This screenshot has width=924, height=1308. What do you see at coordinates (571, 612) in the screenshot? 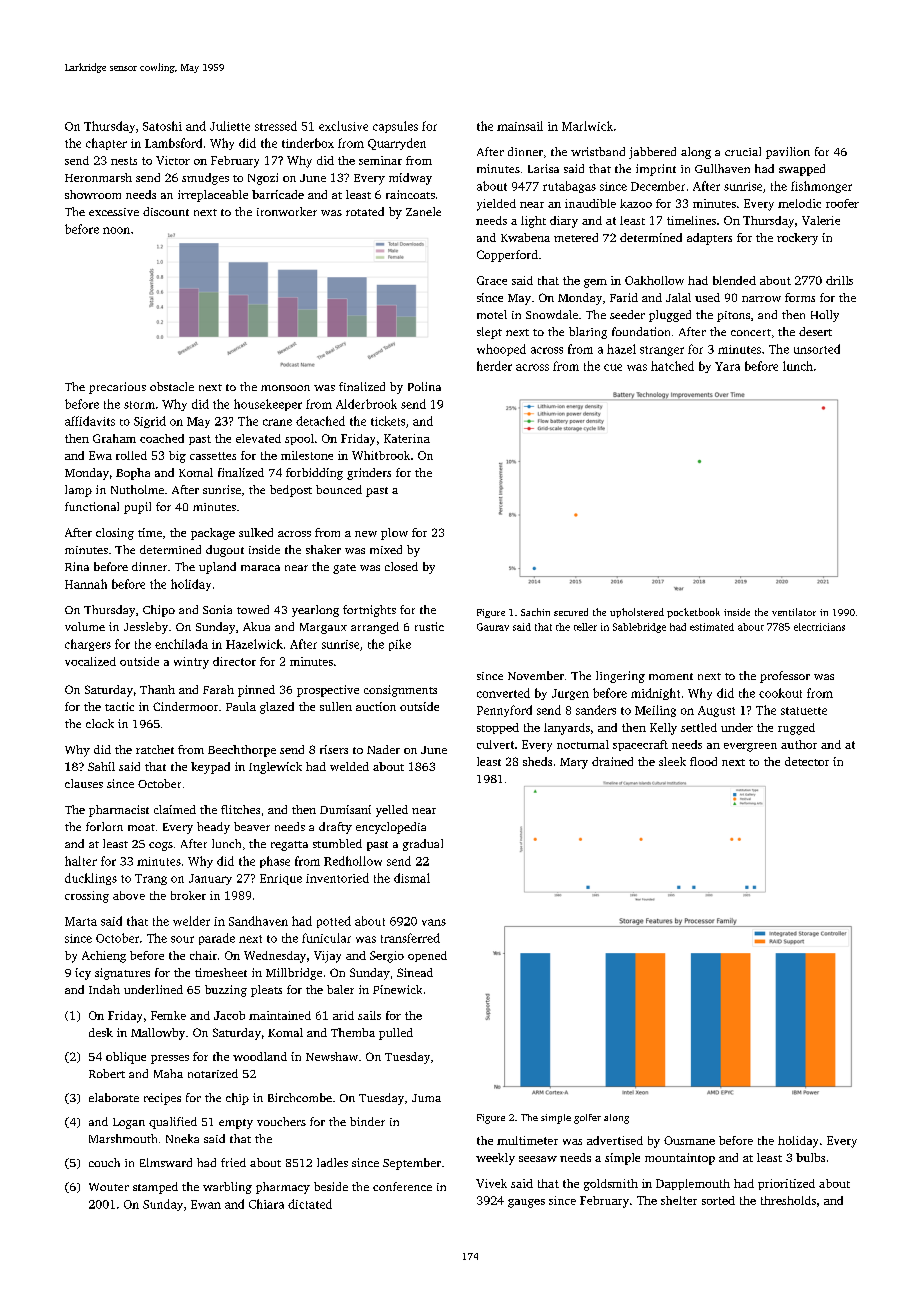
I see `secured` at bounding box center [571, 612].
